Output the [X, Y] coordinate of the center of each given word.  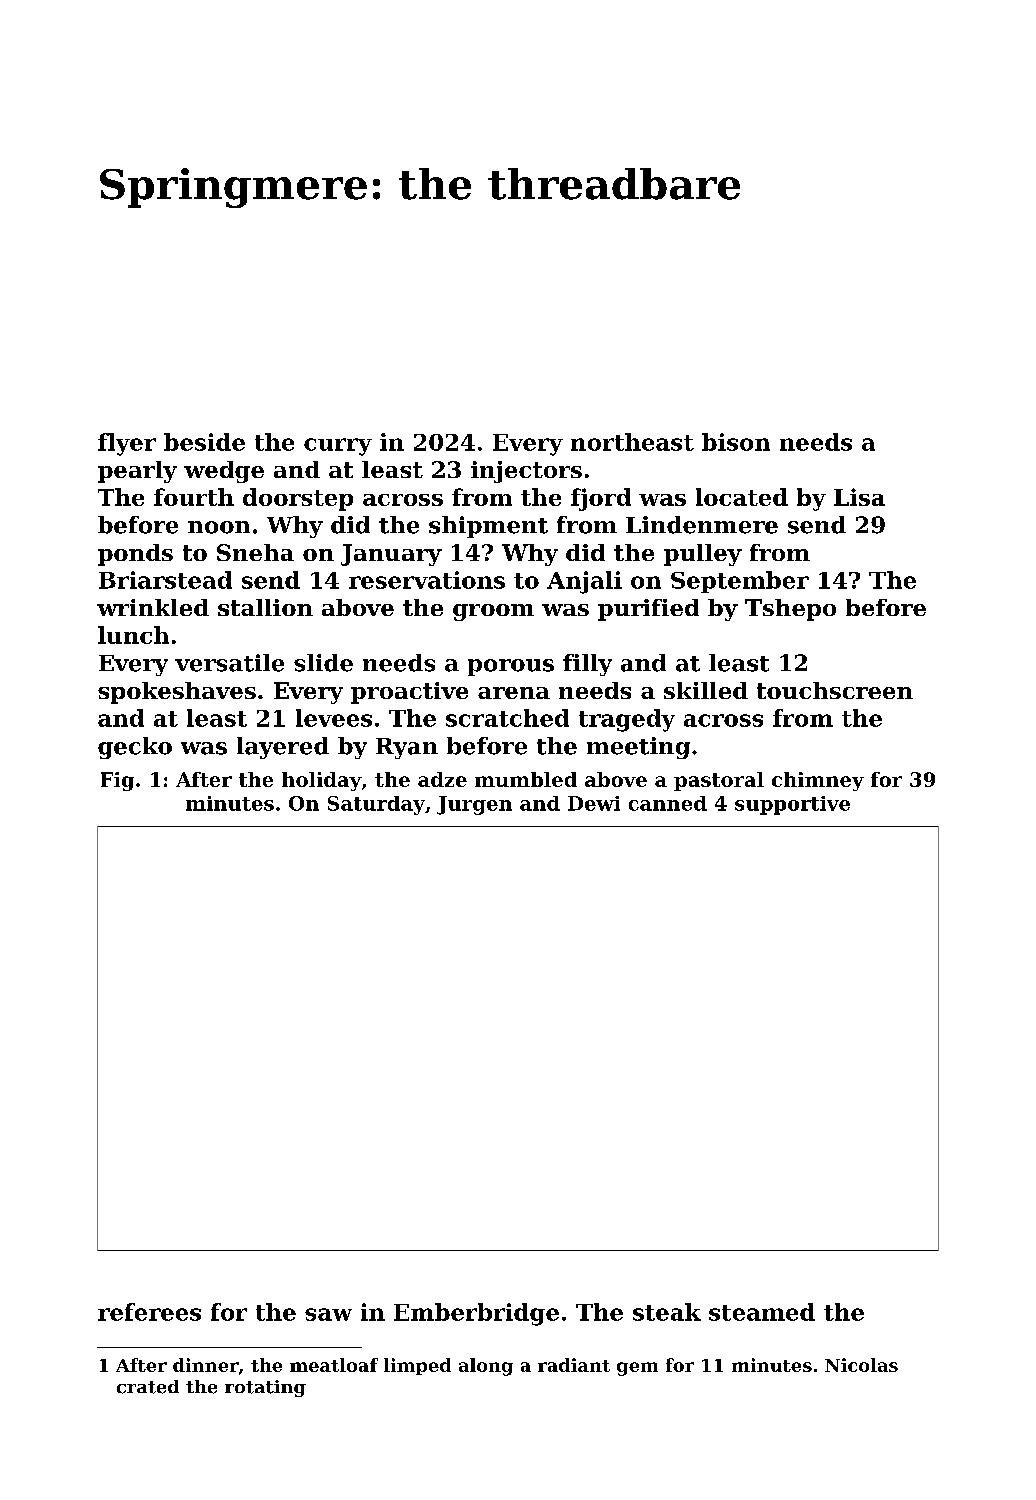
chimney [818, 781]
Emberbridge [476, 1314]
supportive [792, 805]
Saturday [376, 805]
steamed [762, 1312]
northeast [632, 442]
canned [668, 803]
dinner [206, 1365]
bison [736, 442]
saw [328, 1314]
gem [637, 1369]
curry [338, 447]
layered [283, 748]
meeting [638, 748]
